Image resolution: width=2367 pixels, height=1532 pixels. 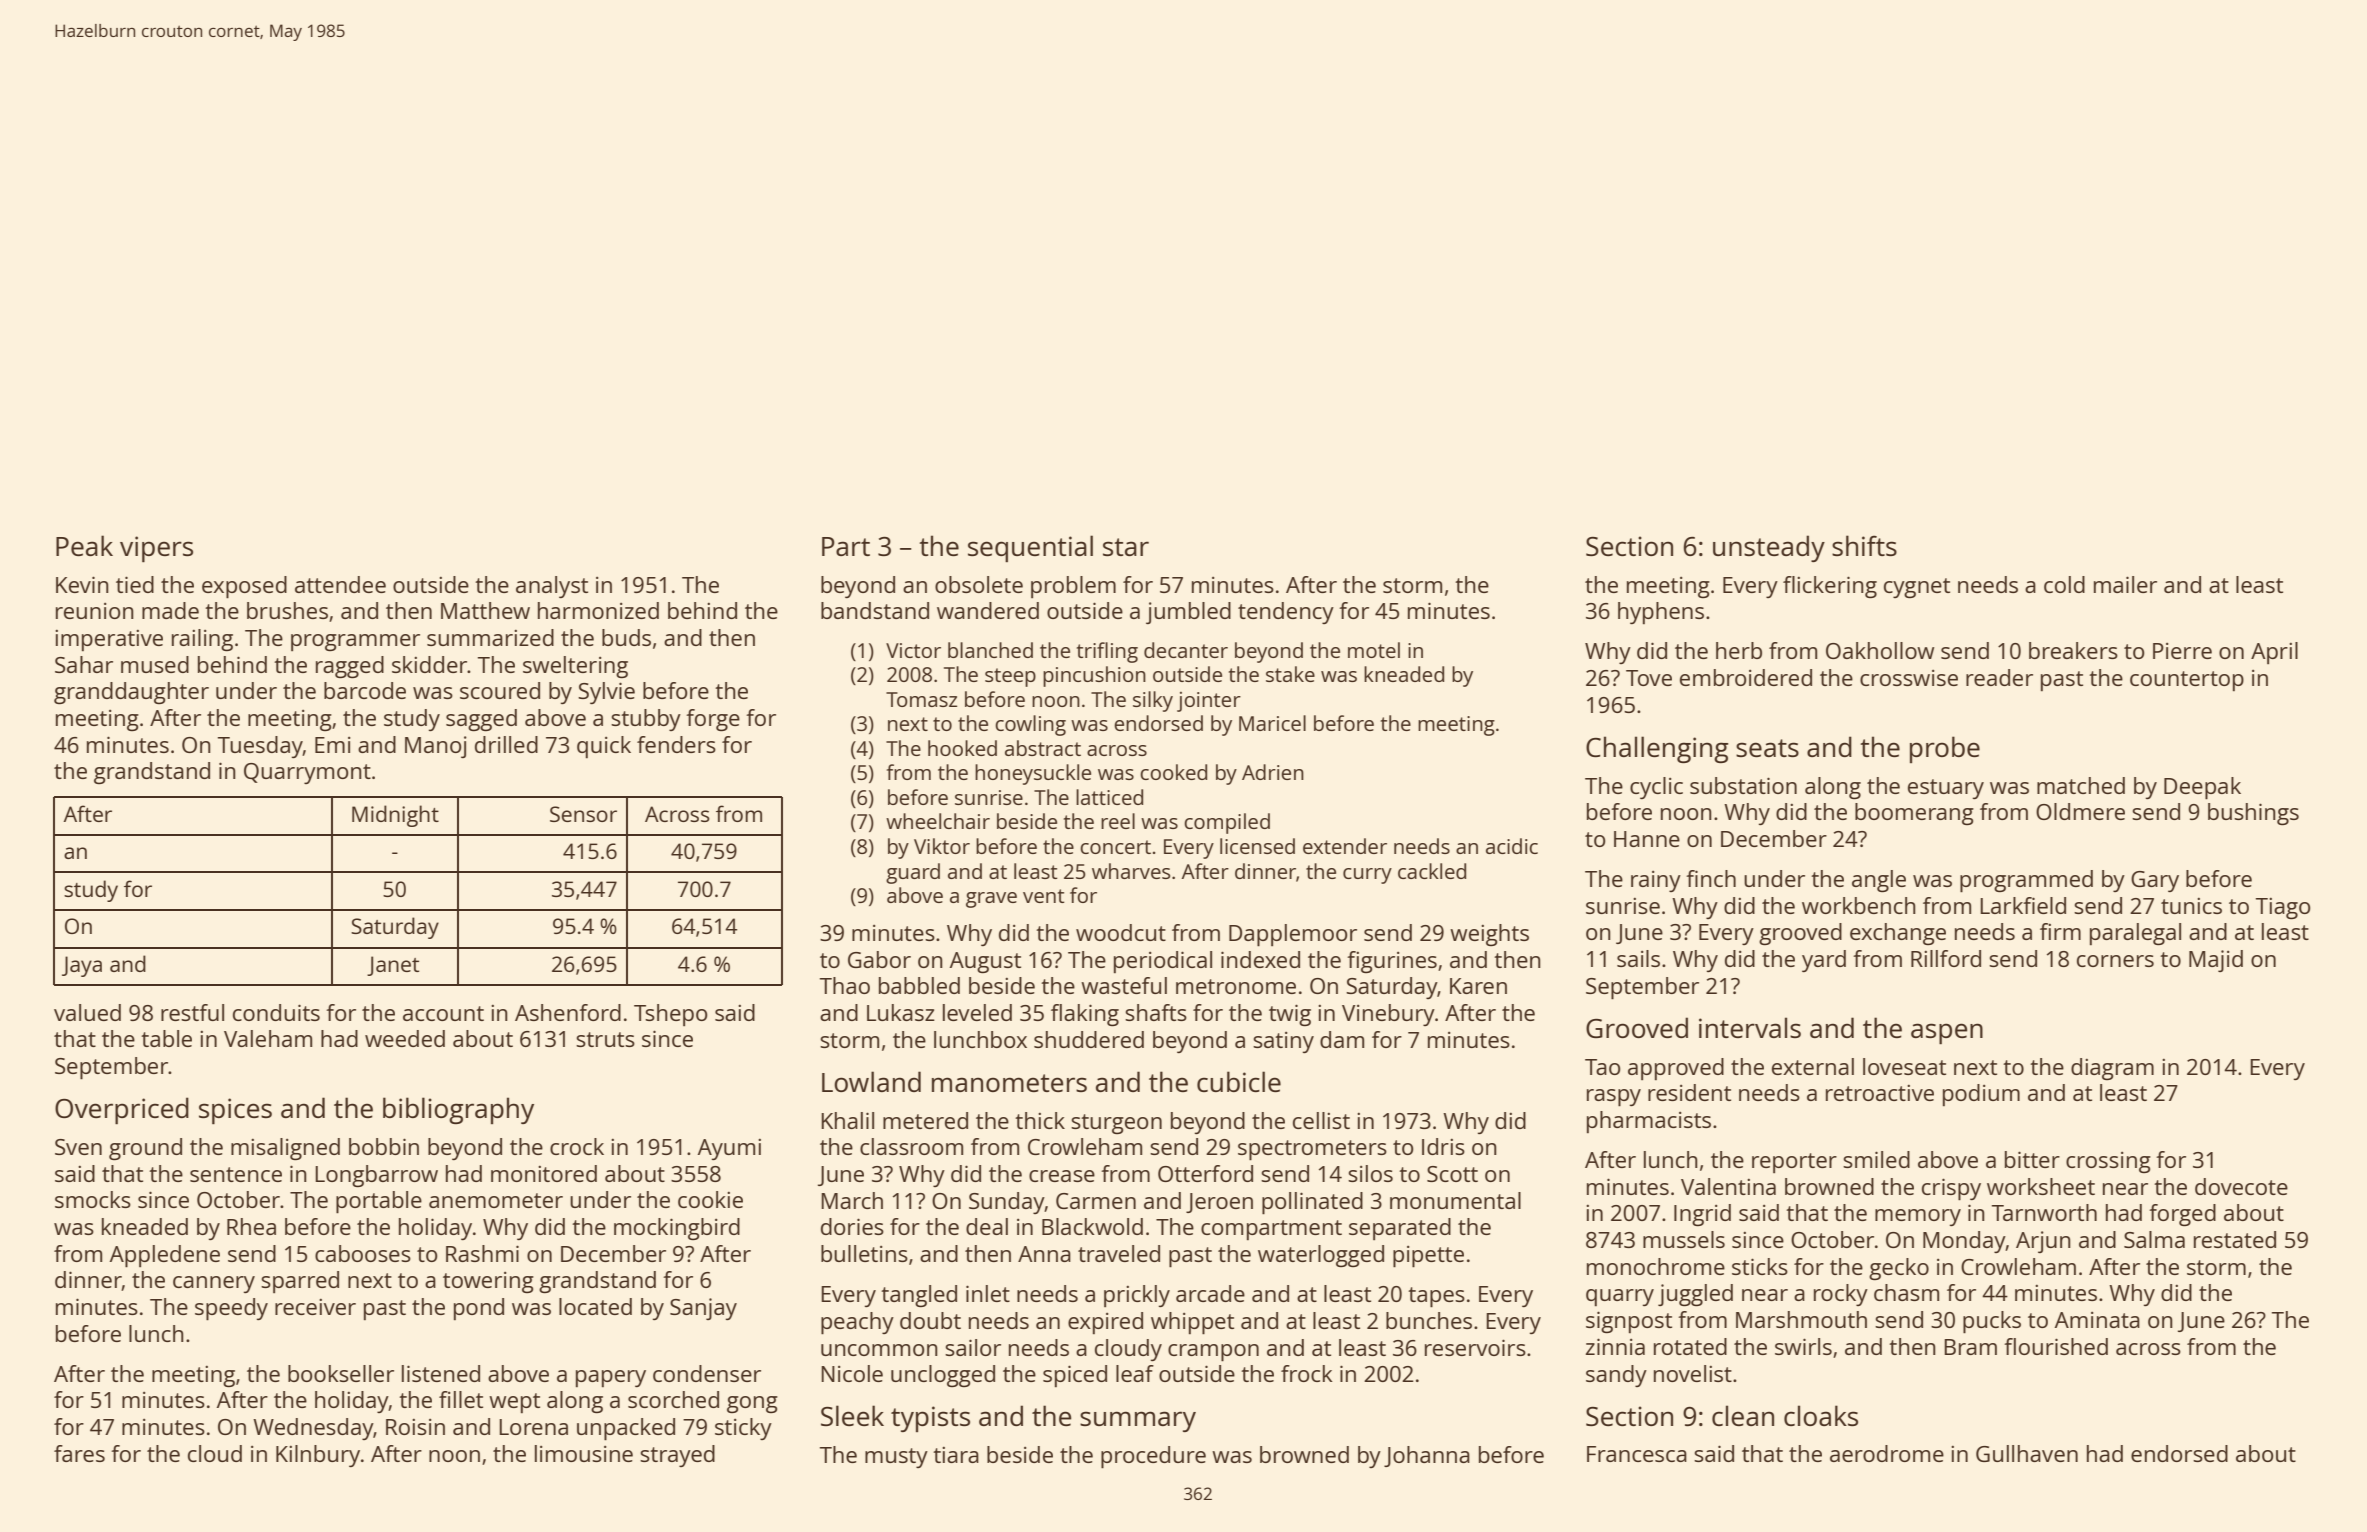 I want to click on Sensor, so click(x=583, y=814).
